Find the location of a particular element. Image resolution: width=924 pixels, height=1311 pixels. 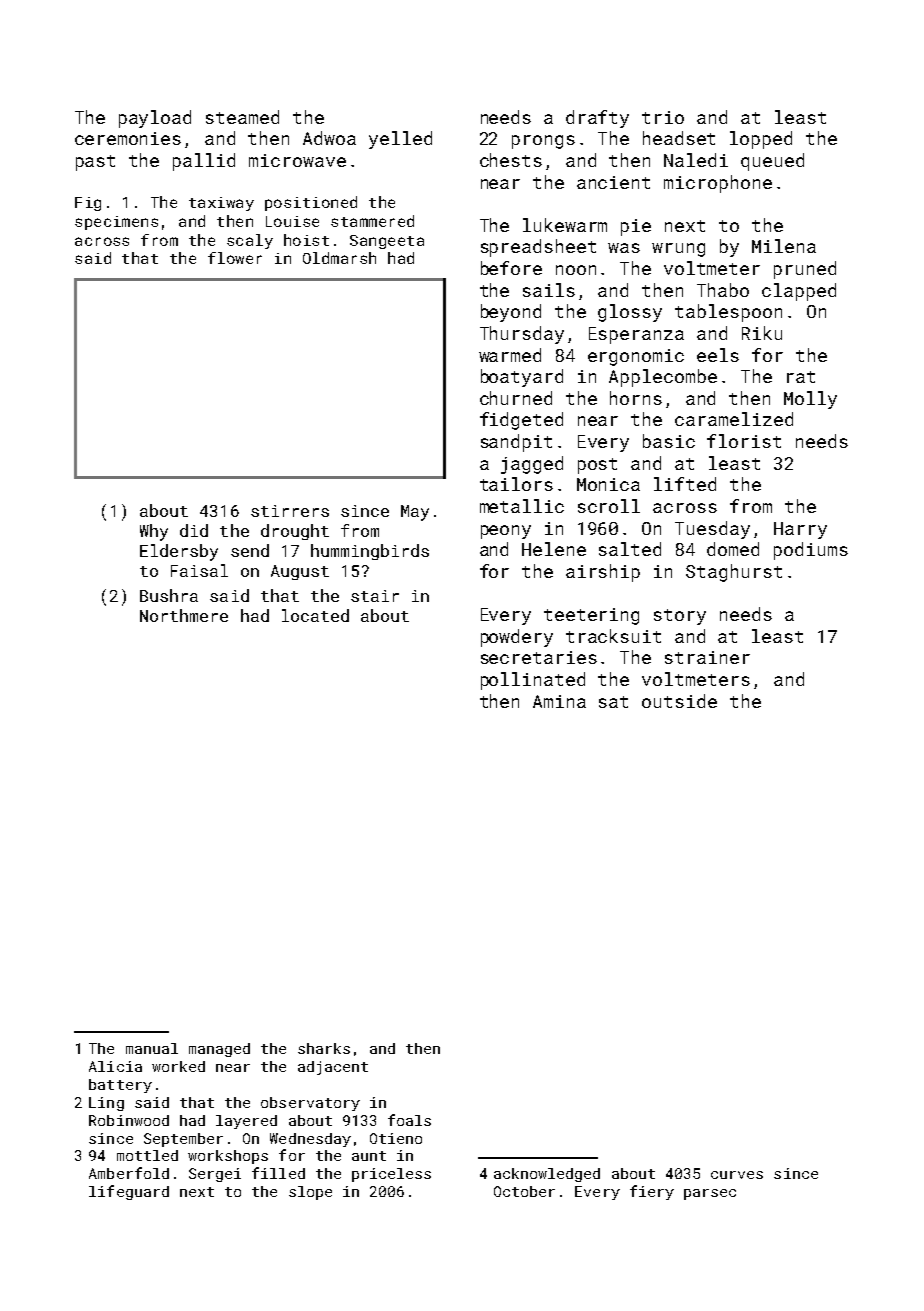

Milena is located at coordinates (784, 246).
